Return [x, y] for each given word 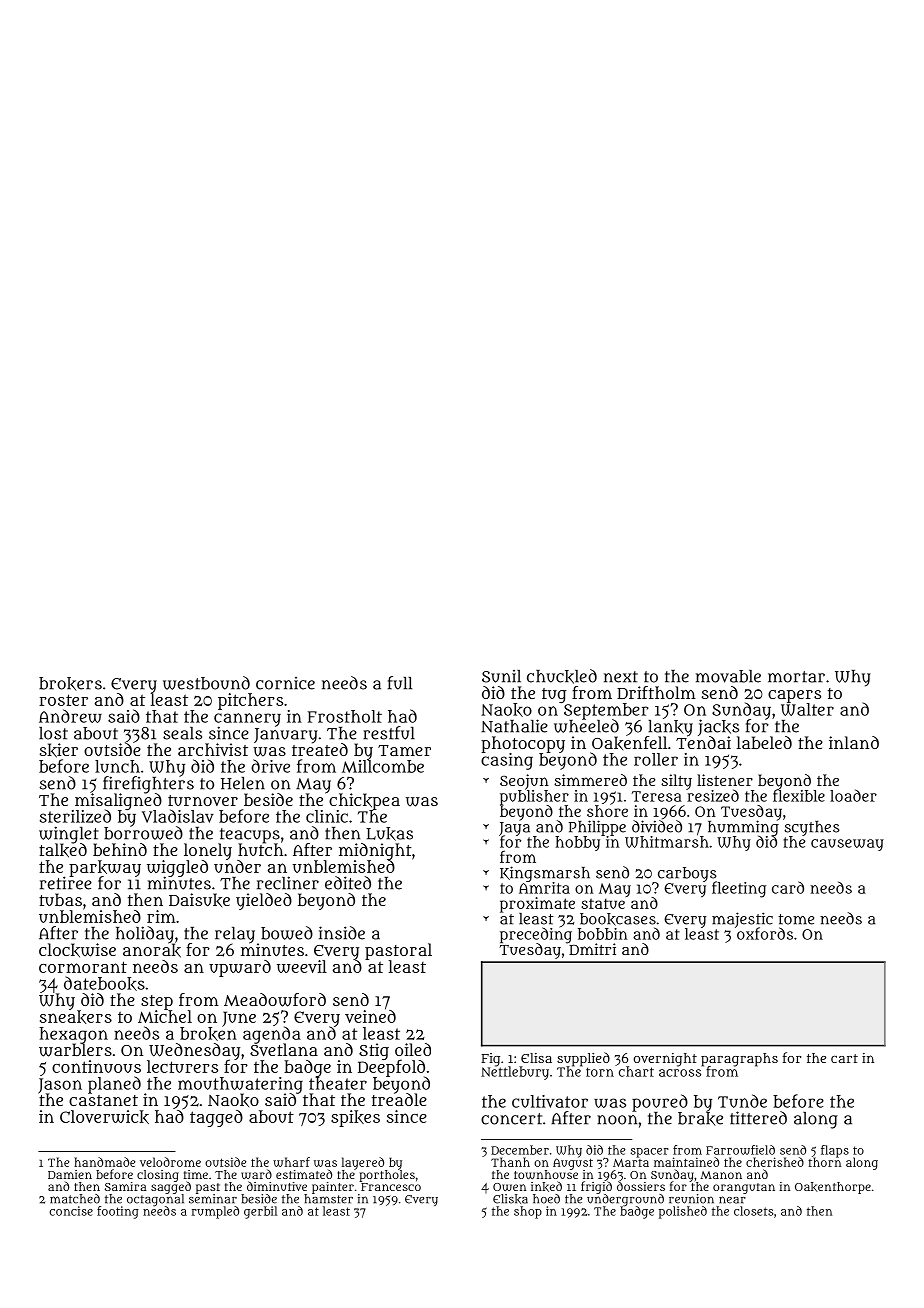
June [239, 1019]
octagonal [155, 1200]
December [520, 1150]
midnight [375, 851]
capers [794, 696]
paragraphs [739, 1059]
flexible [799, 796]
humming [743, 828]
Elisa [536, 1058]
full [400, 683]
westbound [206, 683]
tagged [216, 1118]
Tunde [742, 1101]
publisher [534, 797]
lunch [117, 766]
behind [120, 849]
